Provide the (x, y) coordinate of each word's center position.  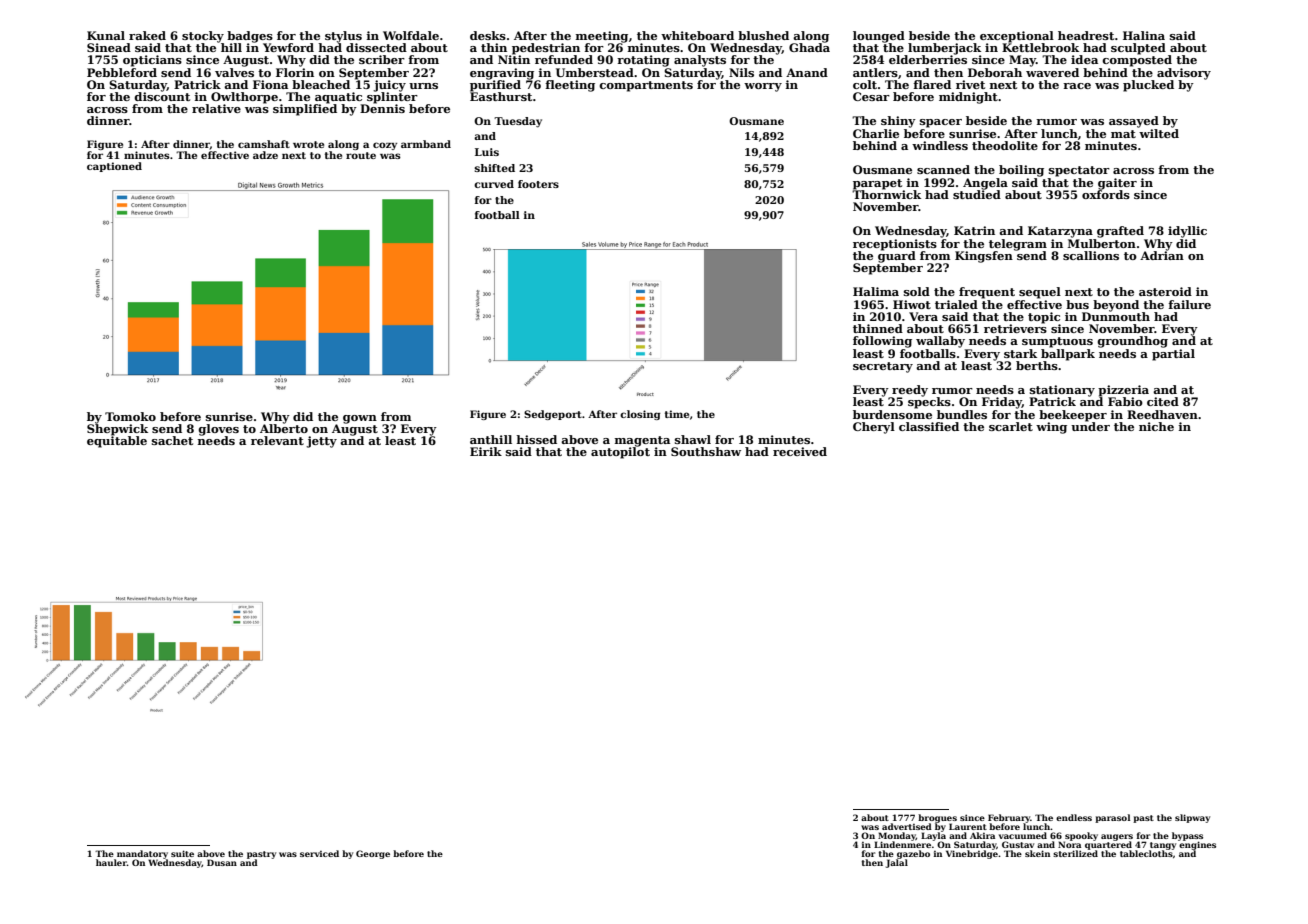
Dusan (222, 862)
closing (640, 415)
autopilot (620, 453)
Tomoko (130, 416)
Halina (1144, 35)
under (1090, 426)
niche (1156, 426)
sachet (172, 440)
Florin (295, 72)
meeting (602, 37)
